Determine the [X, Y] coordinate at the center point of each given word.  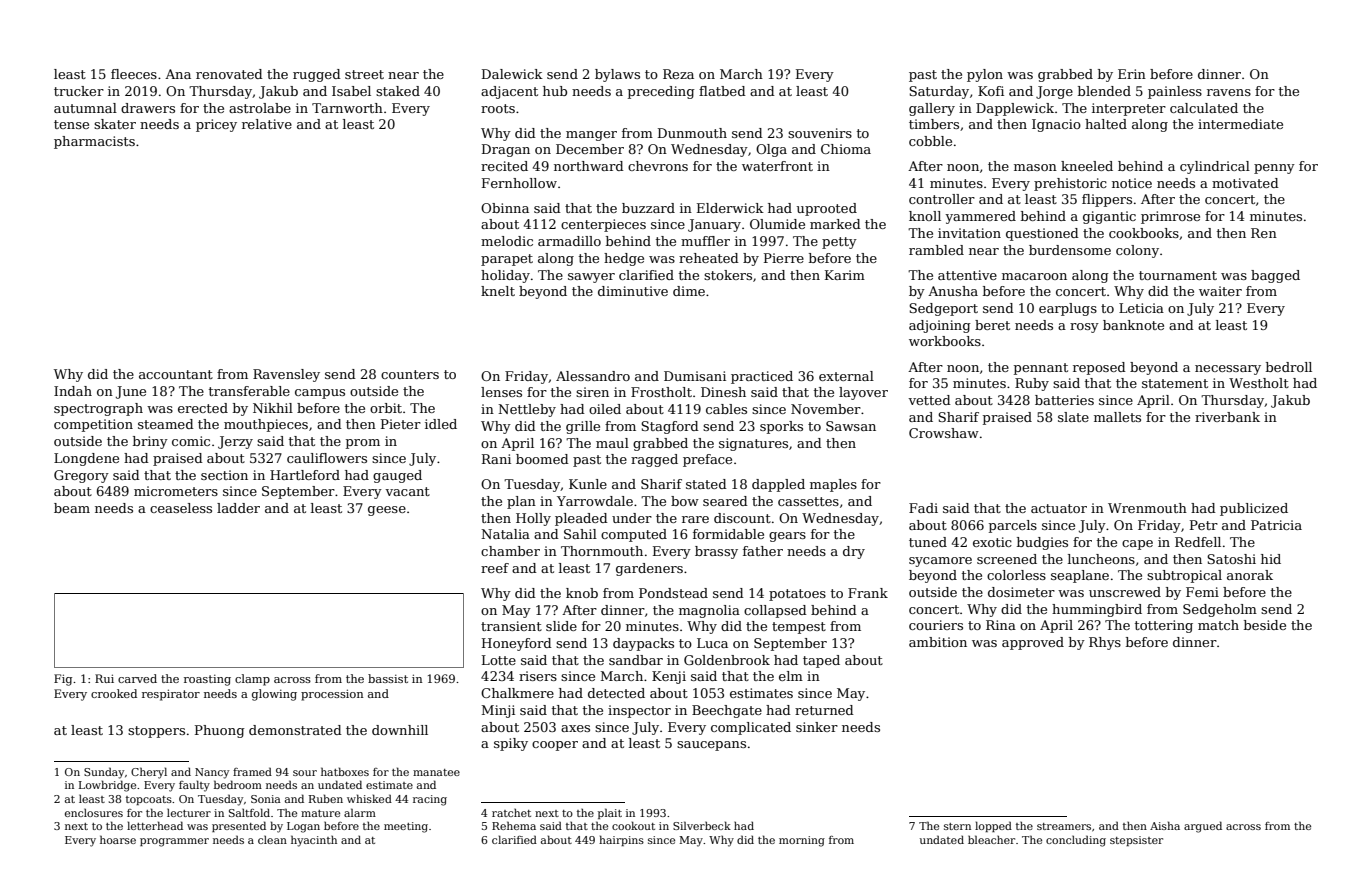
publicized [1254, 509]
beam [72, 508]
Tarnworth [347, 108]
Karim [845, 275]
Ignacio [1056, 125]
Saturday [939, 92]
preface [707, 460]
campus [320, 394]
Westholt [1259, 383]
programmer [174, 842]
